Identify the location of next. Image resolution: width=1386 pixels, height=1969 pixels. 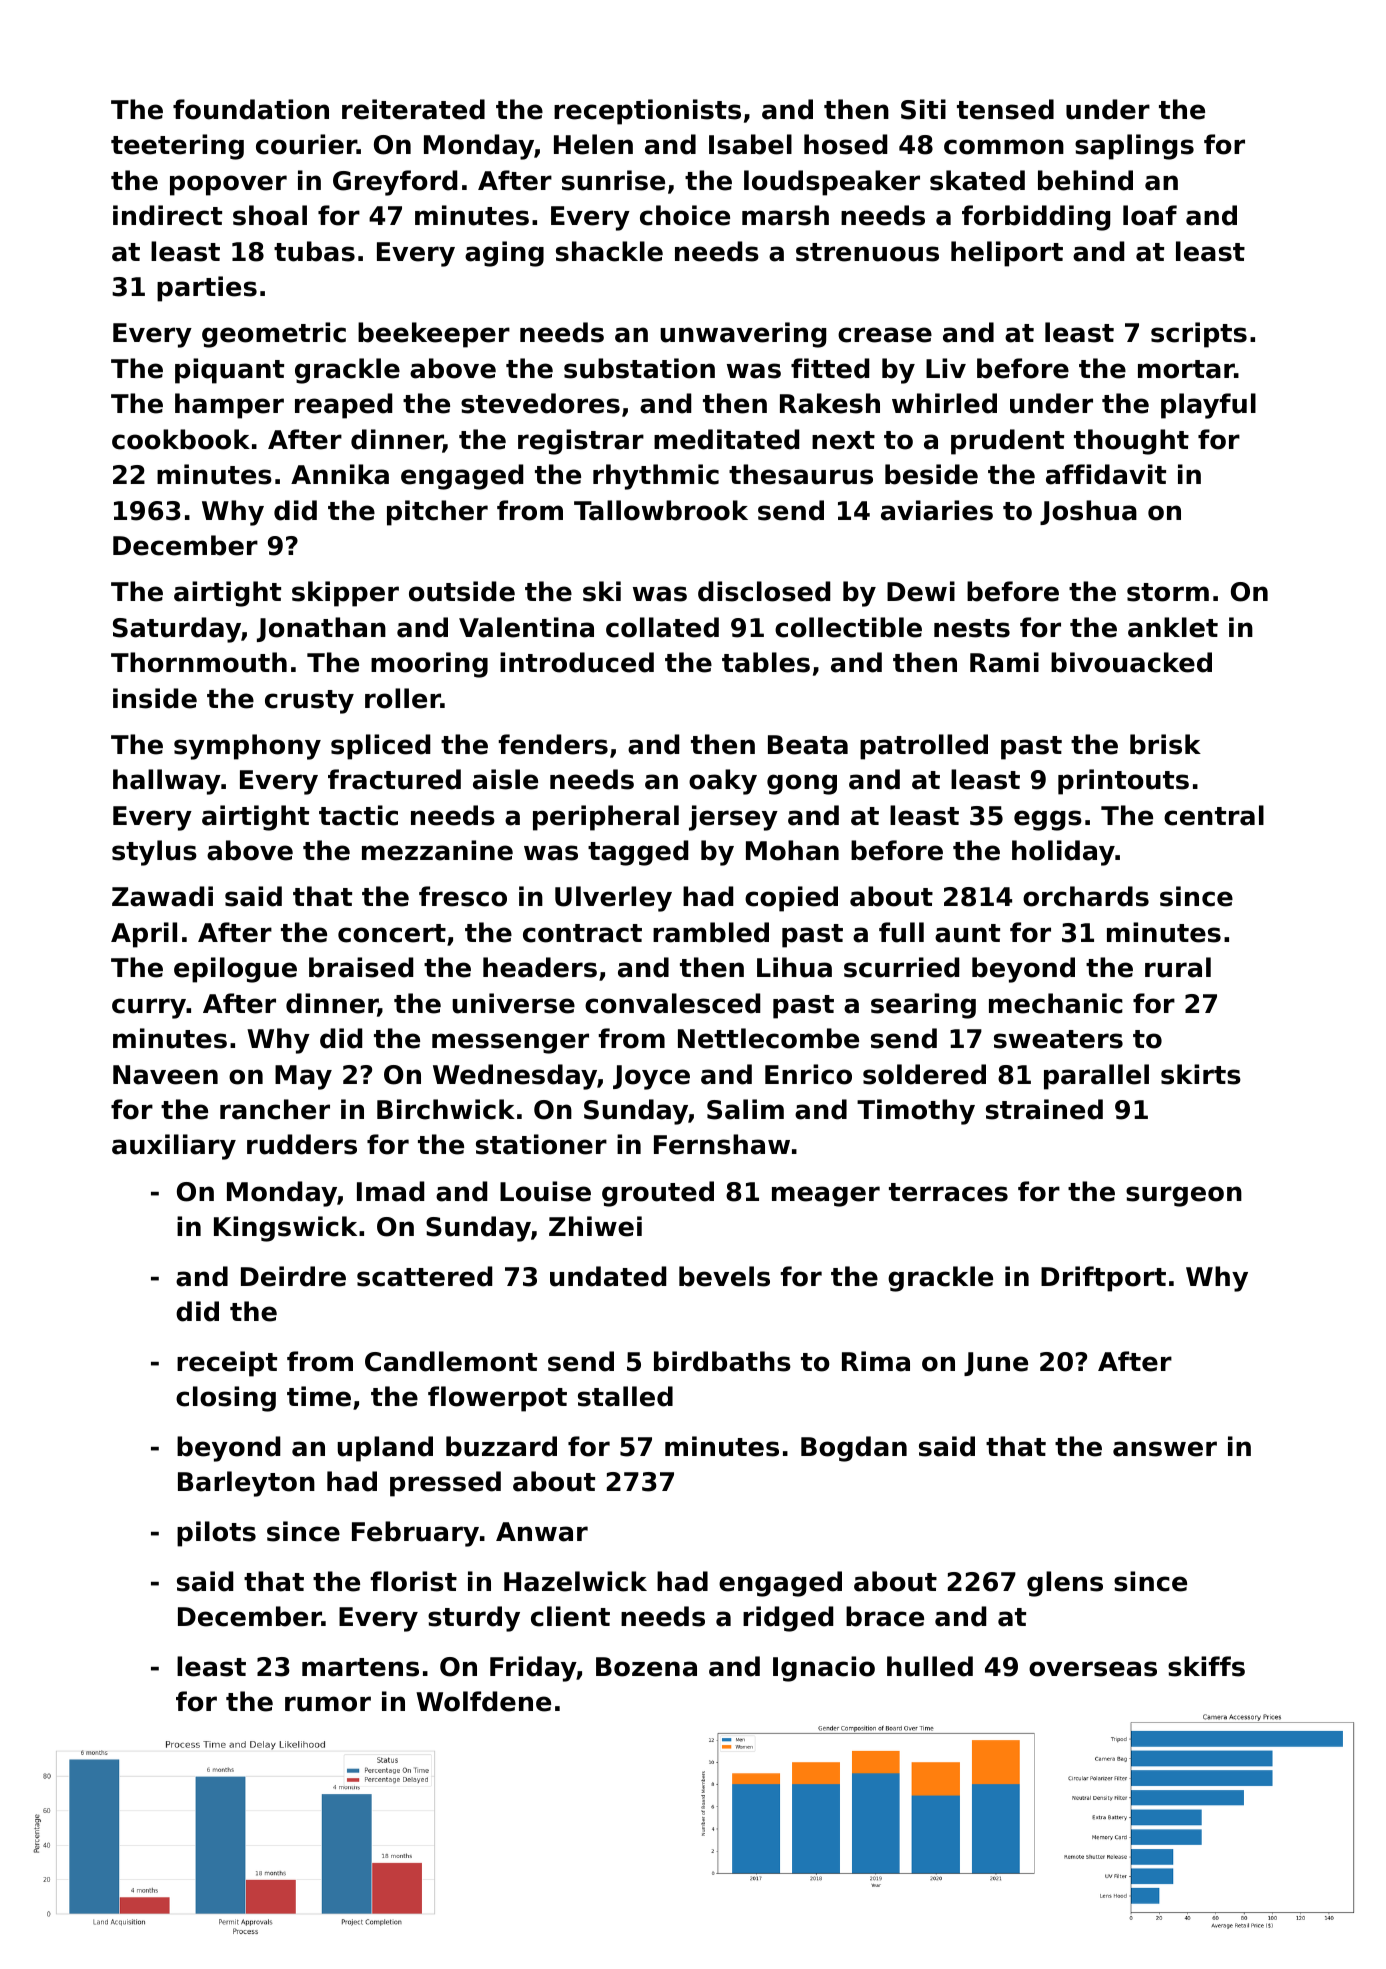
(843, 440).
